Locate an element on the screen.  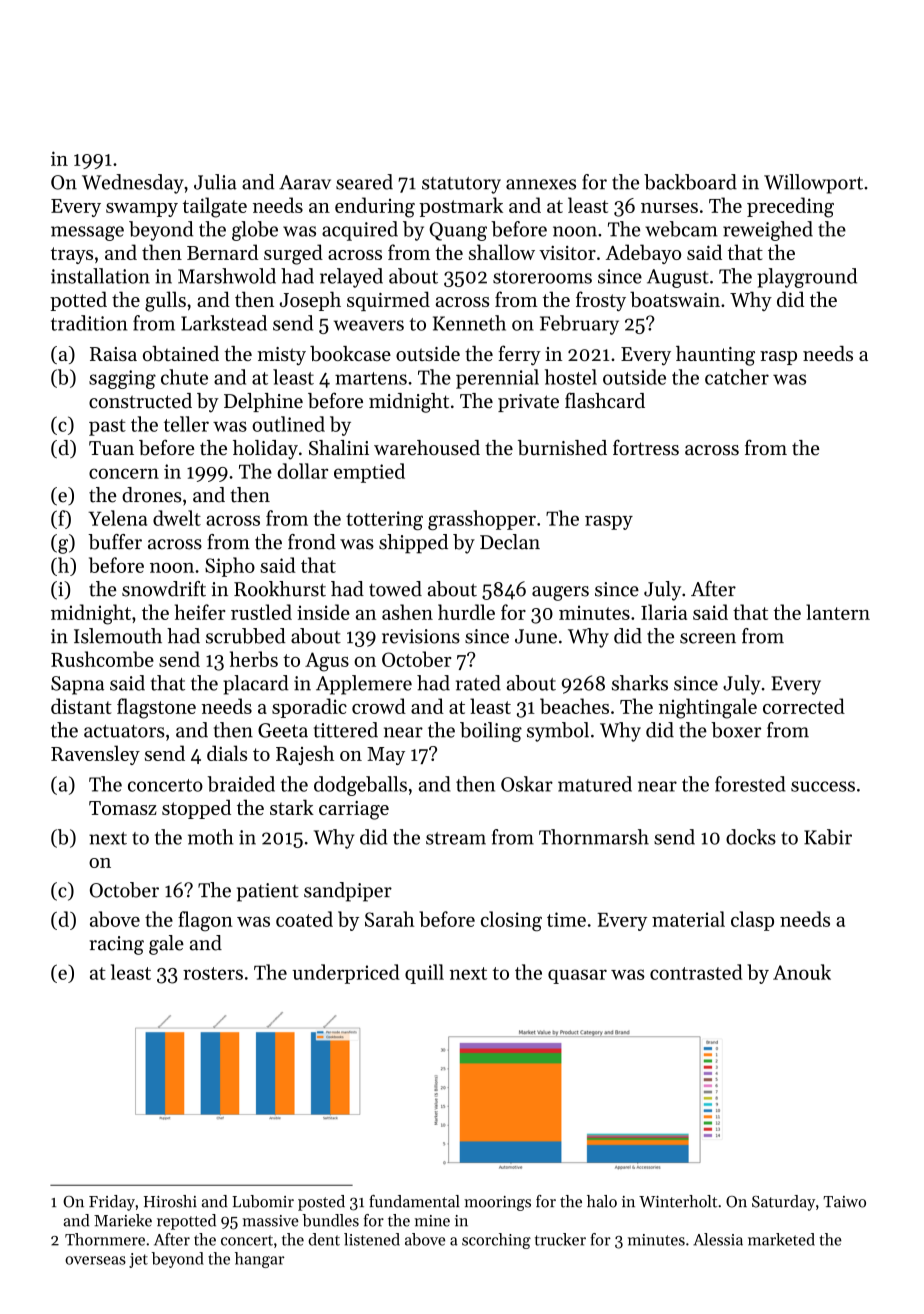
swampy is located at coordinates (142, 210).
